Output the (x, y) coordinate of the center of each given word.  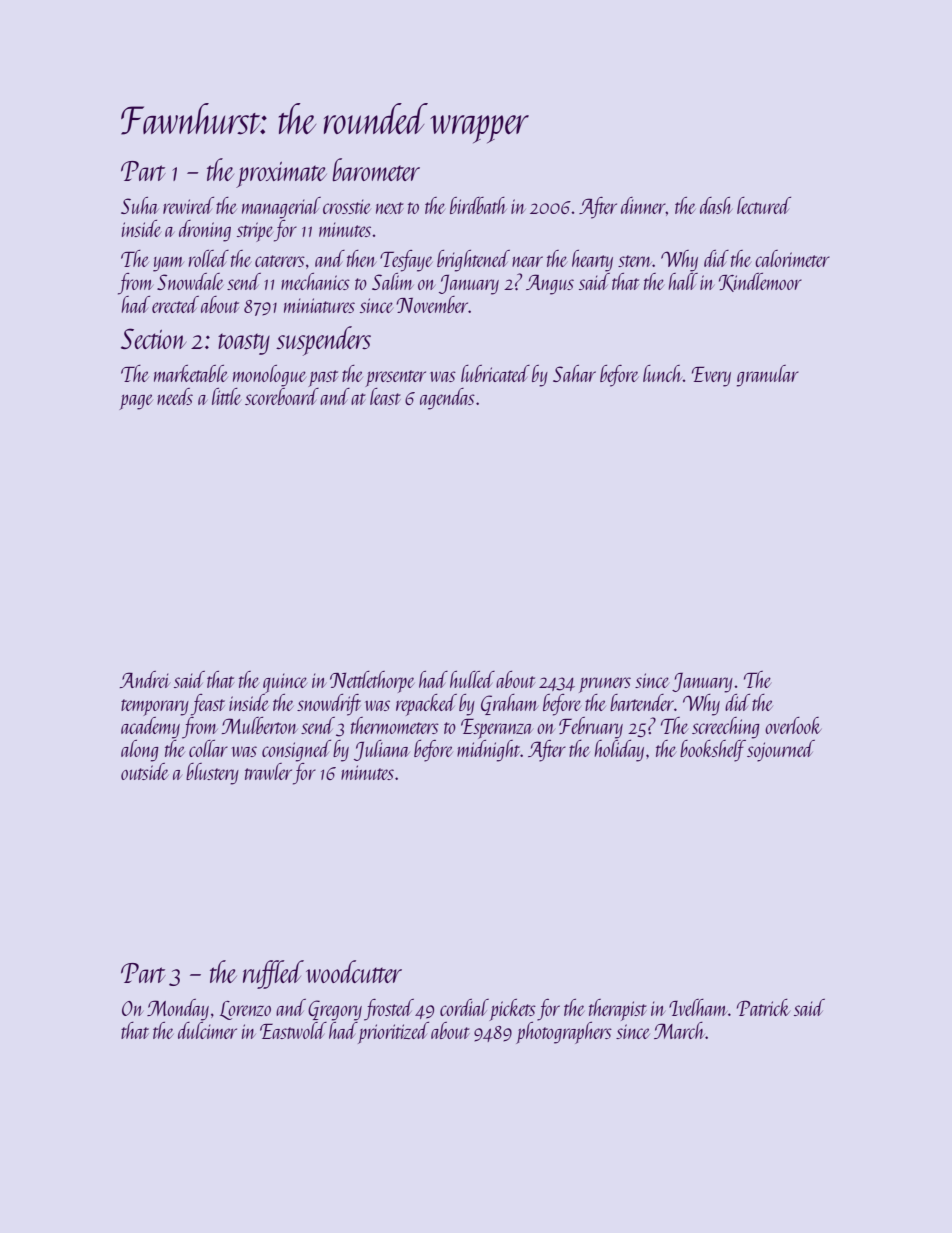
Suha (140, 205)
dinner (643, 205)
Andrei (145, 679)
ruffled (273, 974)
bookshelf (713, 751)
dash (716, 205)
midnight (488, 751)
